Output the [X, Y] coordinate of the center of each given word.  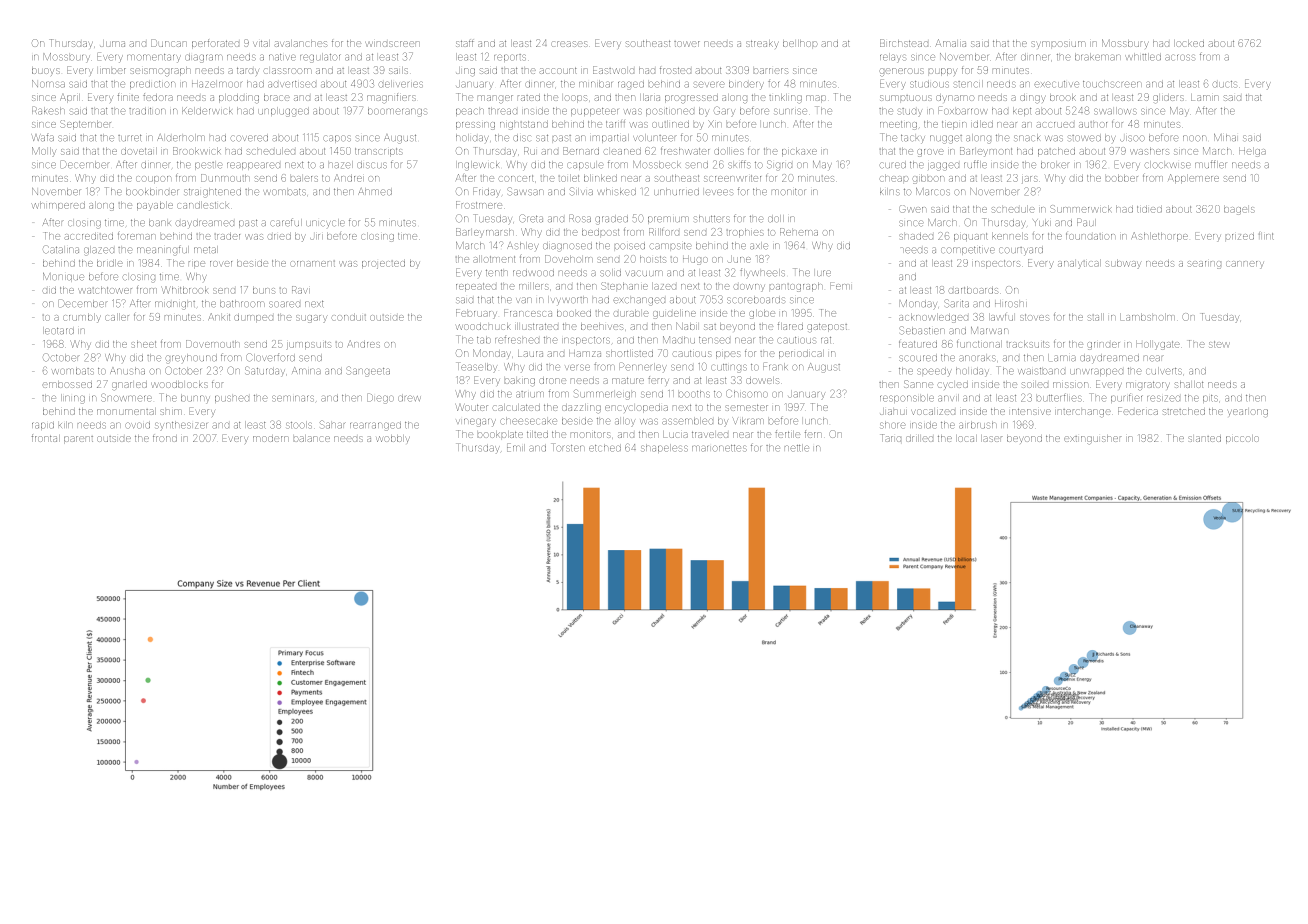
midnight [175, 305]
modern [271, 439]
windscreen [392, 44]
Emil [516, 448]
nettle [797, 448]
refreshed [517, 340]
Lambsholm [1147, 317]
